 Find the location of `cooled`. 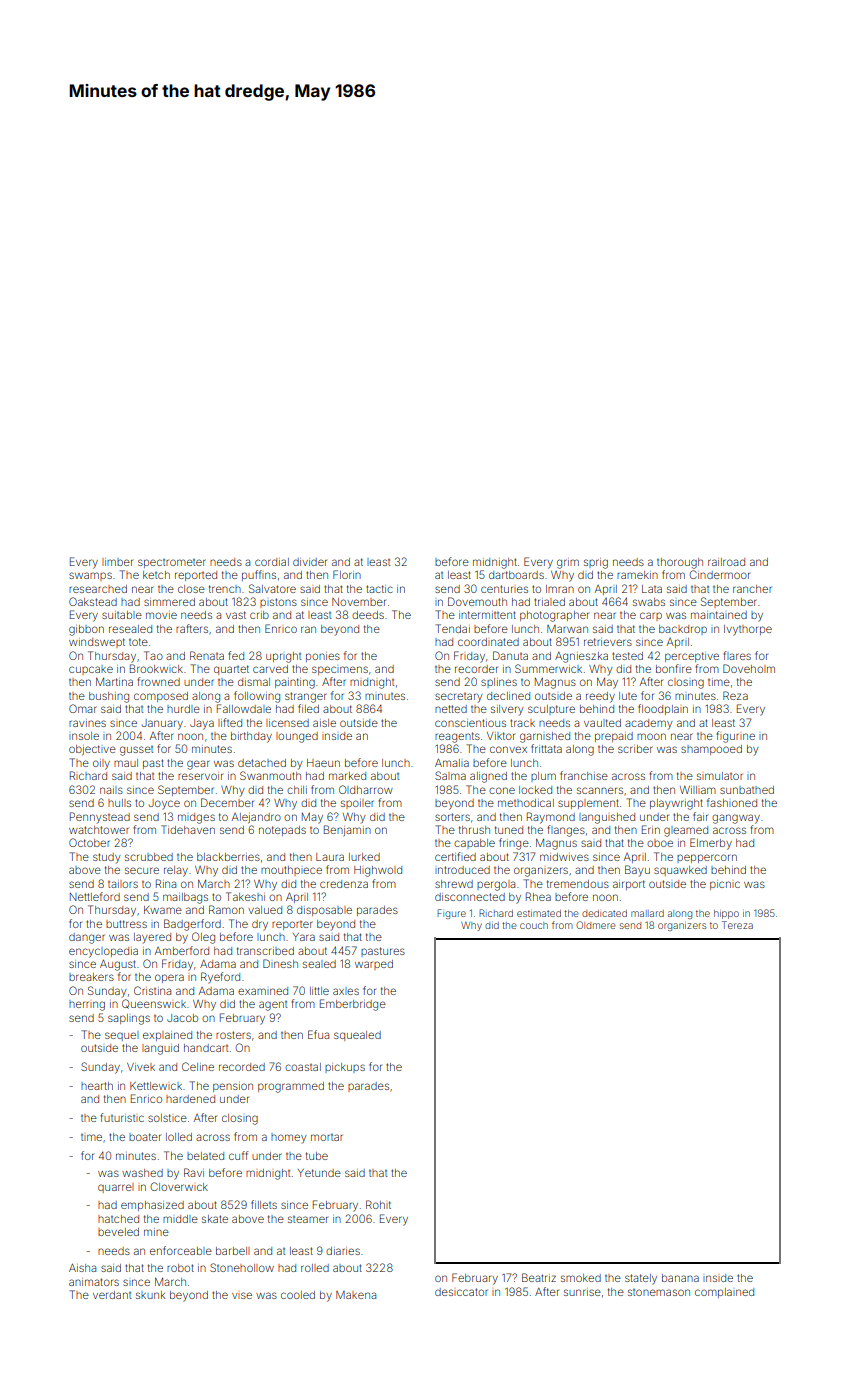

cooled is located at coordinates (298, 1295).
